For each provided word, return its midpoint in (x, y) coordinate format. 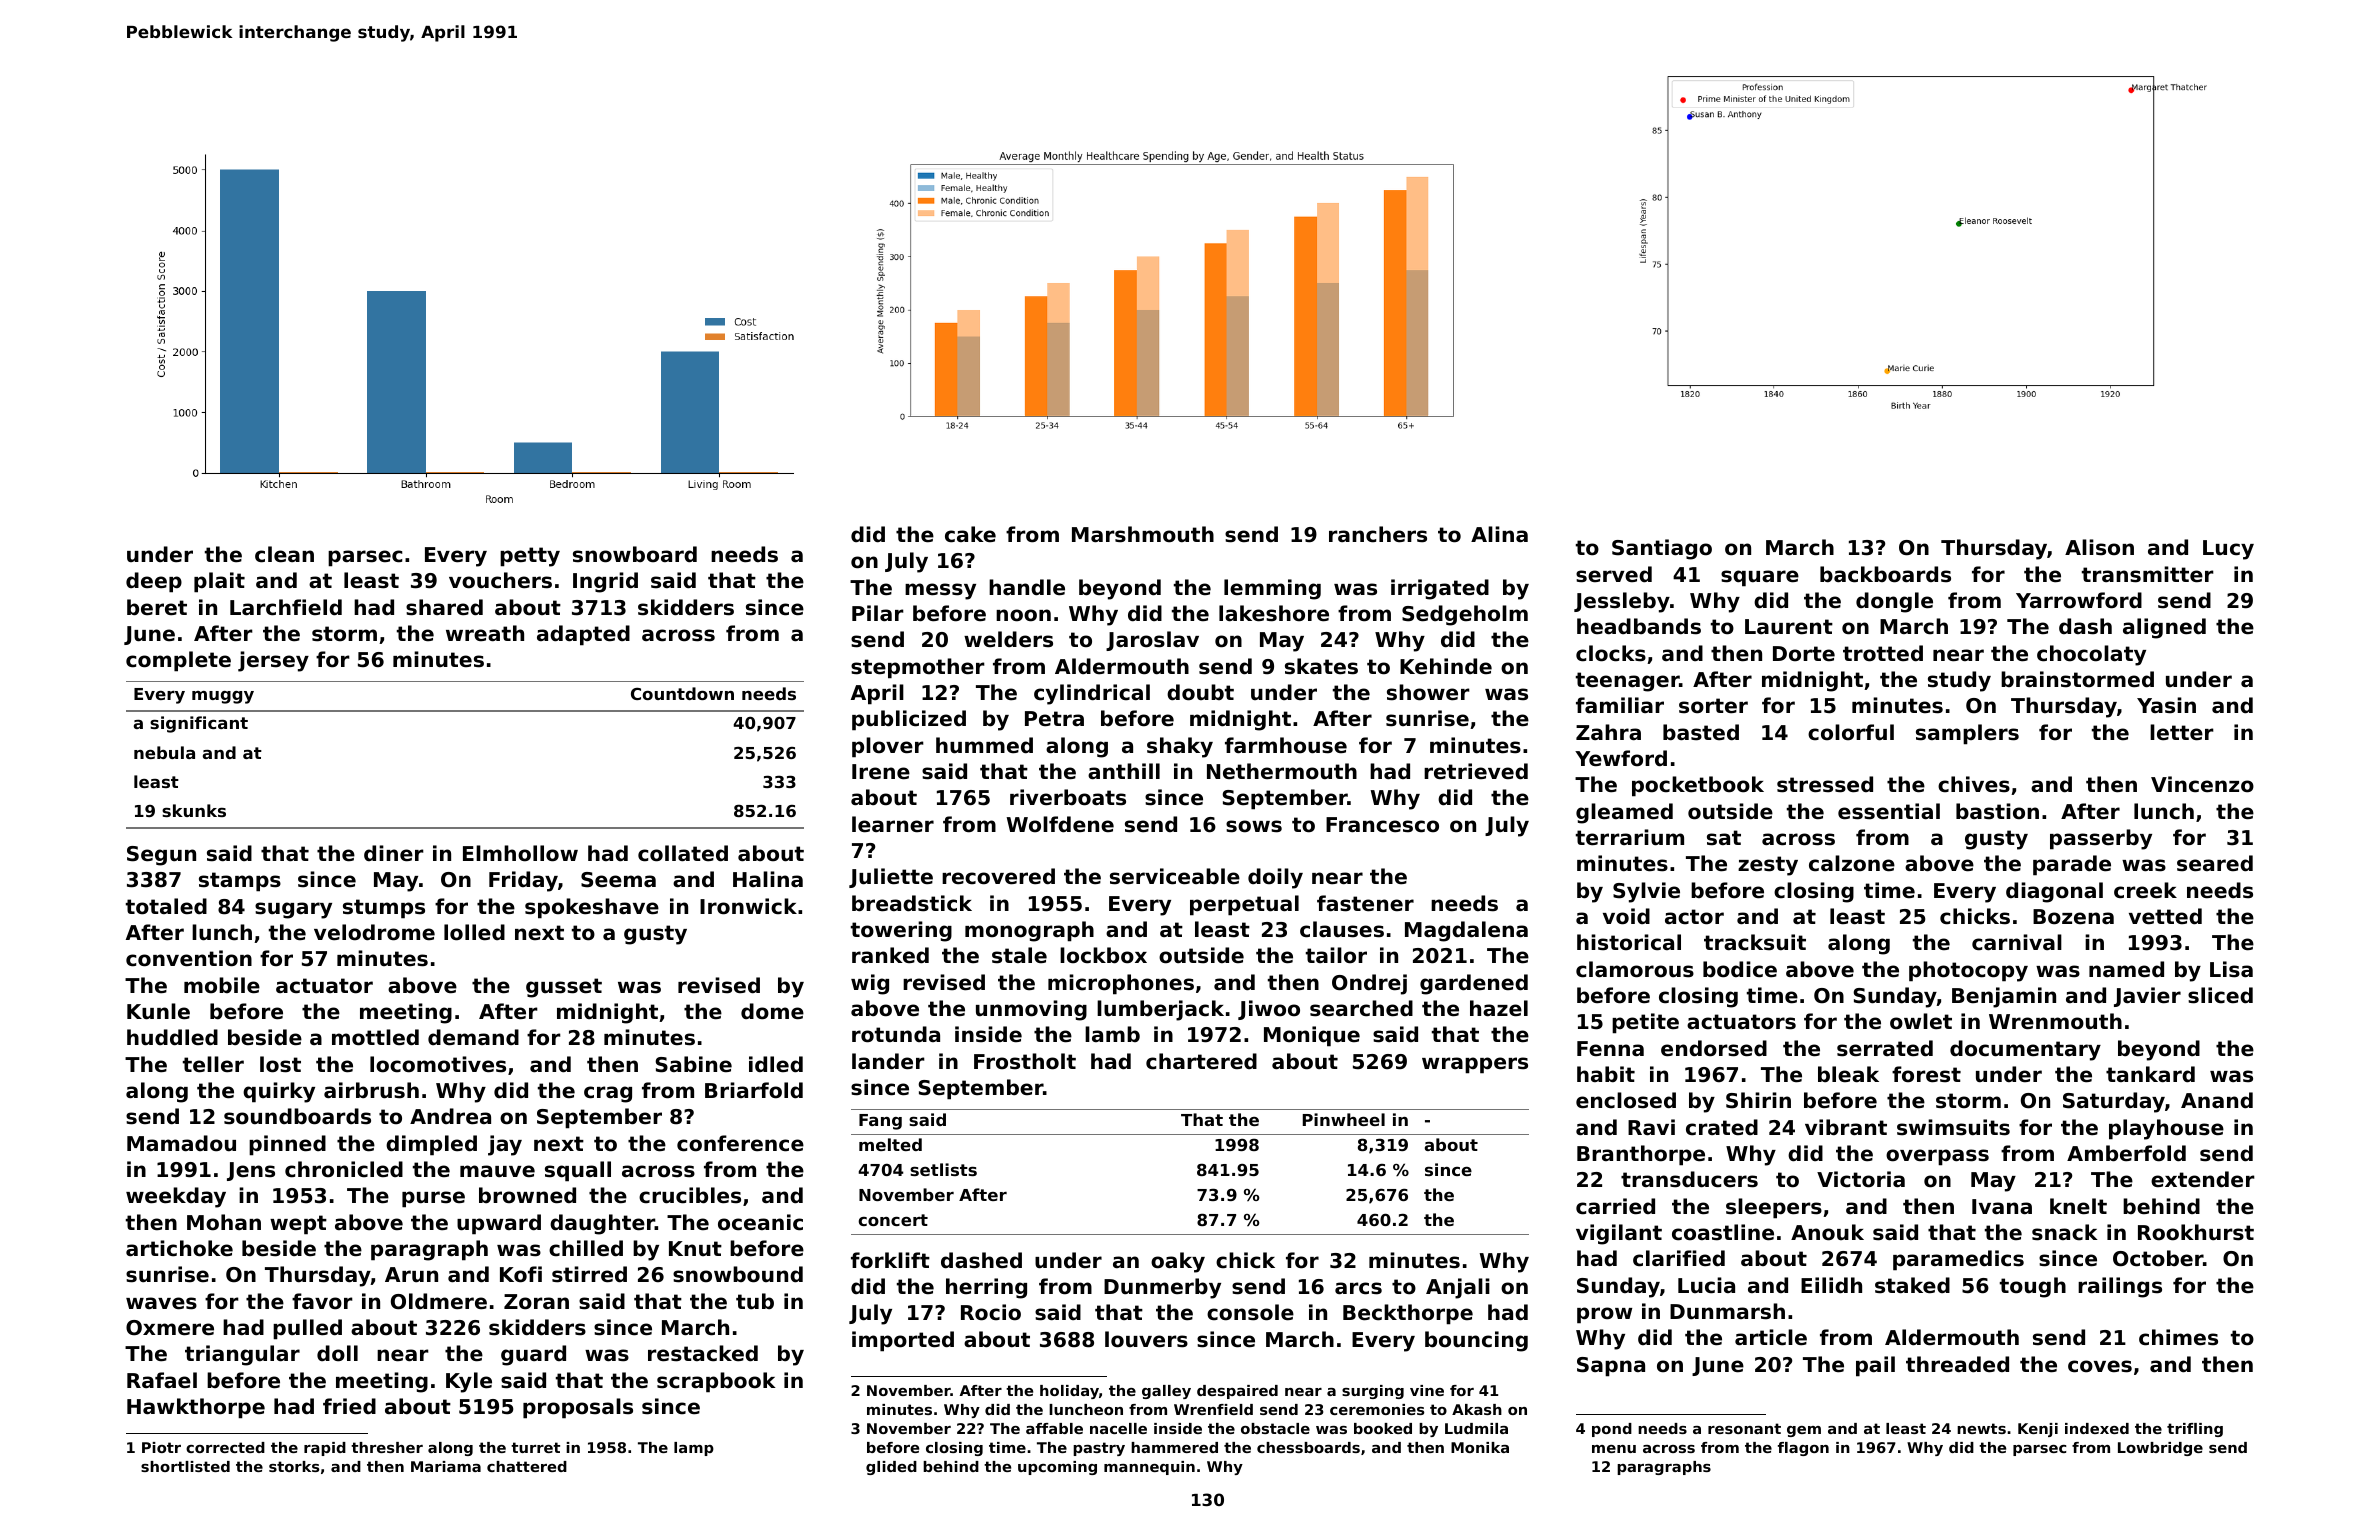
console (1250, 1312)
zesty (1768, 866)
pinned (287, 1145)
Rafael (162, 1380)
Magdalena (1466, 931)
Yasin (2166, 705)
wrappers (1475, 1065)
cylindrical (1092, 694)
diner (394, 853)
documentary (2025, 1050)
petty (530, 557)
